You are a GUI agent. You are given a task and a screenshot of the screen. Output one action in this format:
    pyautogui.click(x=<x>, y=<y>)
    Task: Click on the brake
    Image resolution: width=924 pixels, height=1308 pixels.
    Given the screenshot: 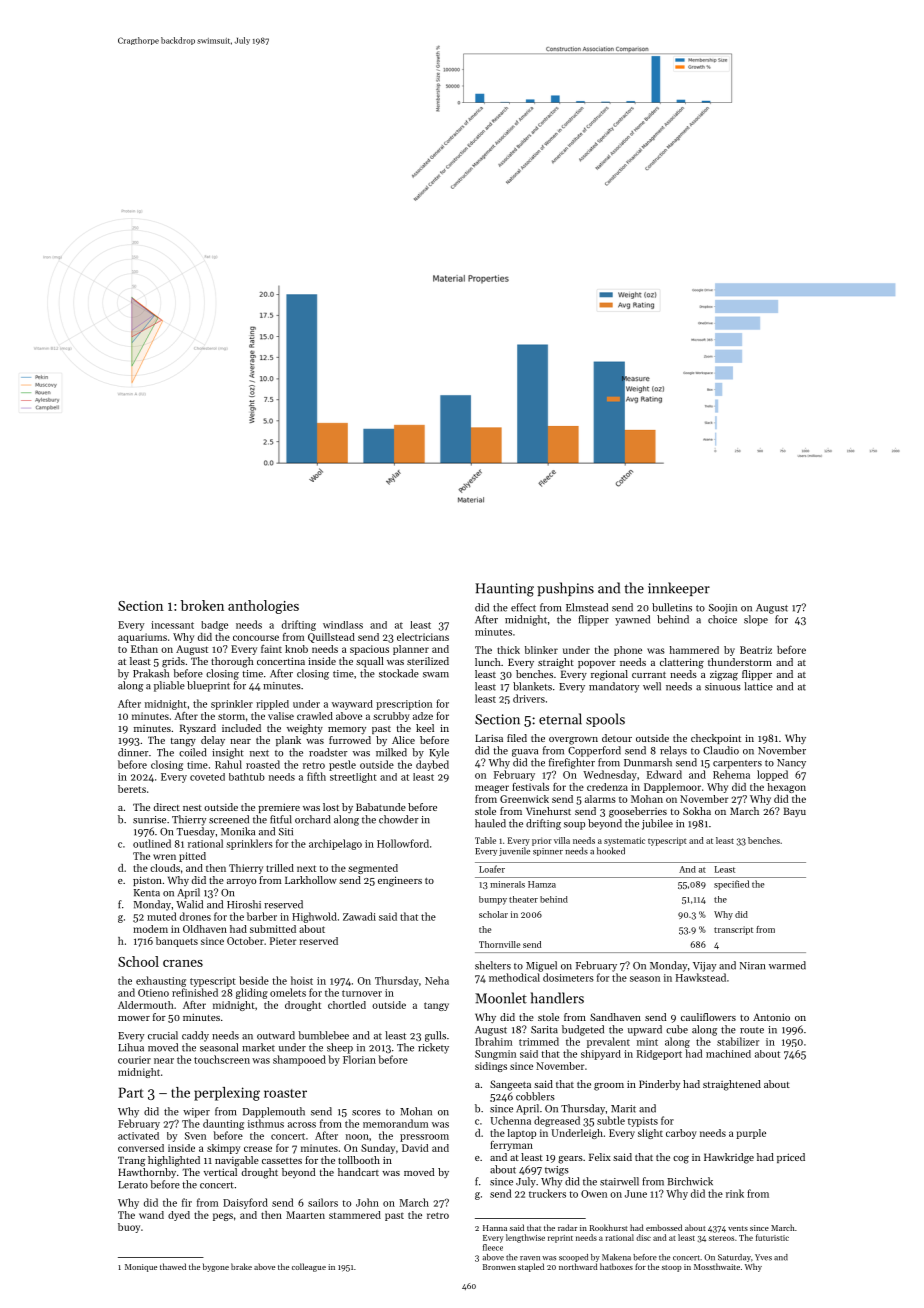 What is the action you would take?
    pyautogui.click(x=241, y=1266)
